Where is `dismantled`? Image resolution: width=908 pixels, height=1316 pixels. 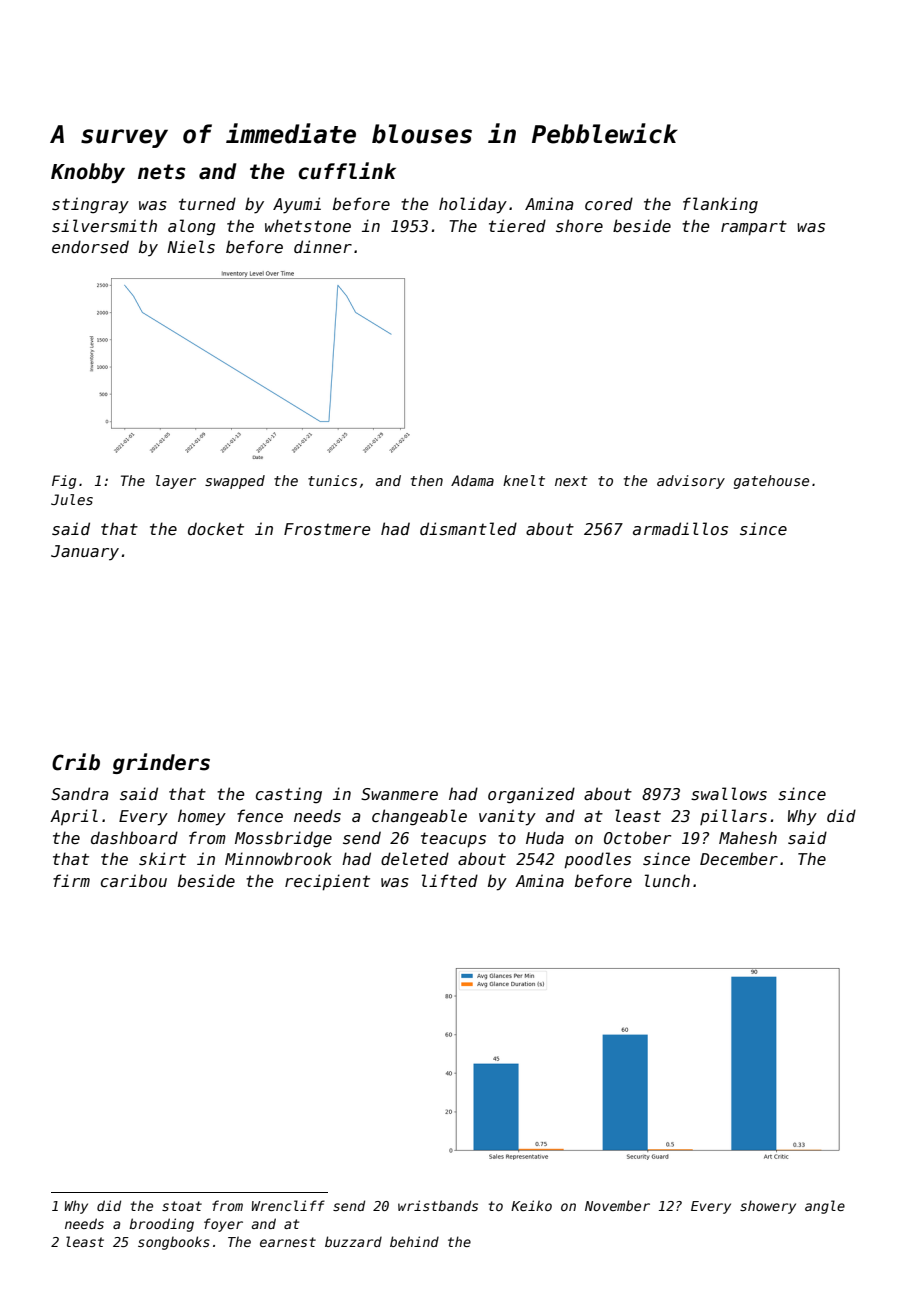
dismantled is located at coordinates (468, 529).
